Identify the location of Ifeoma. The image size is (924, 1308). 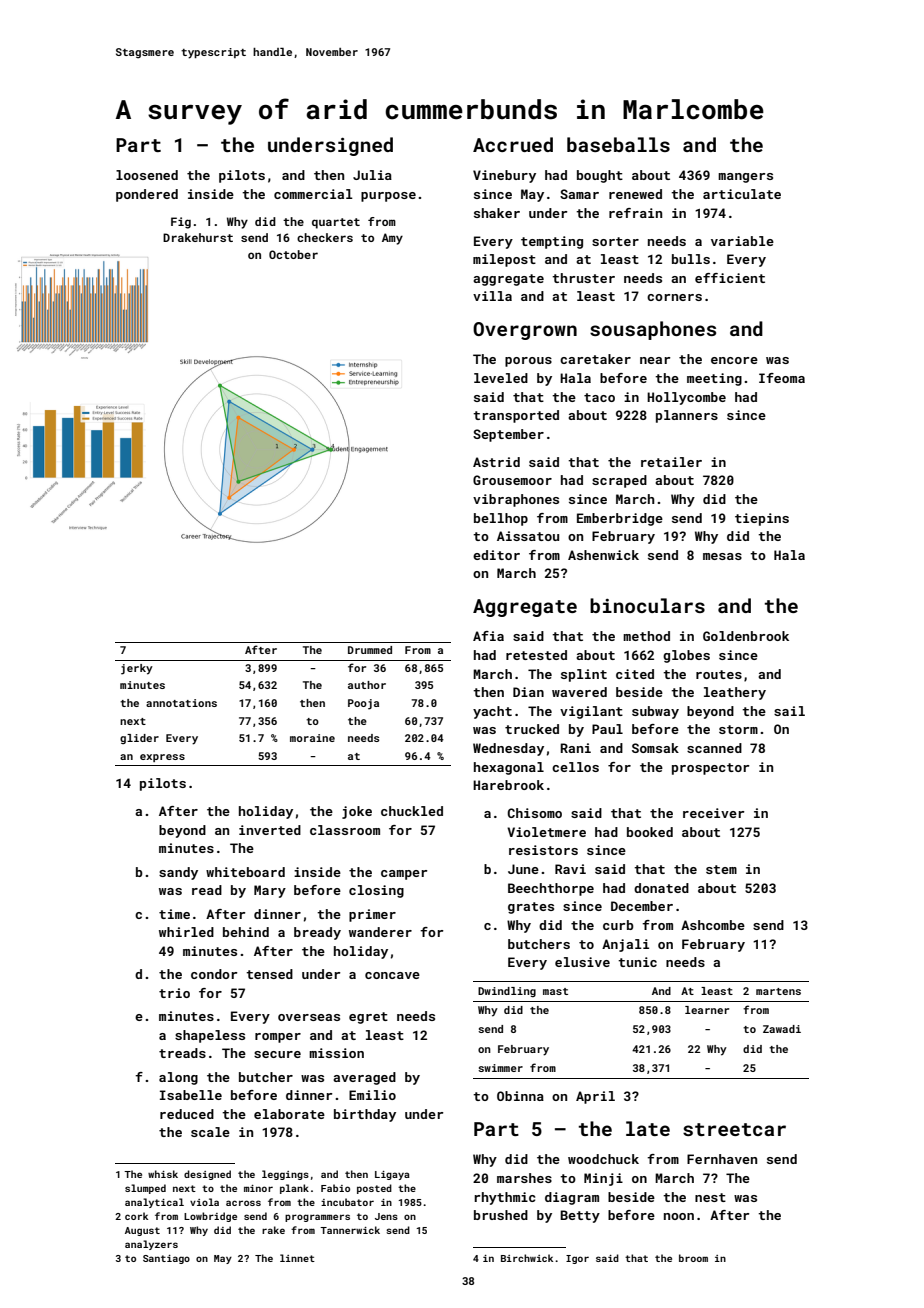
(782, 378).
